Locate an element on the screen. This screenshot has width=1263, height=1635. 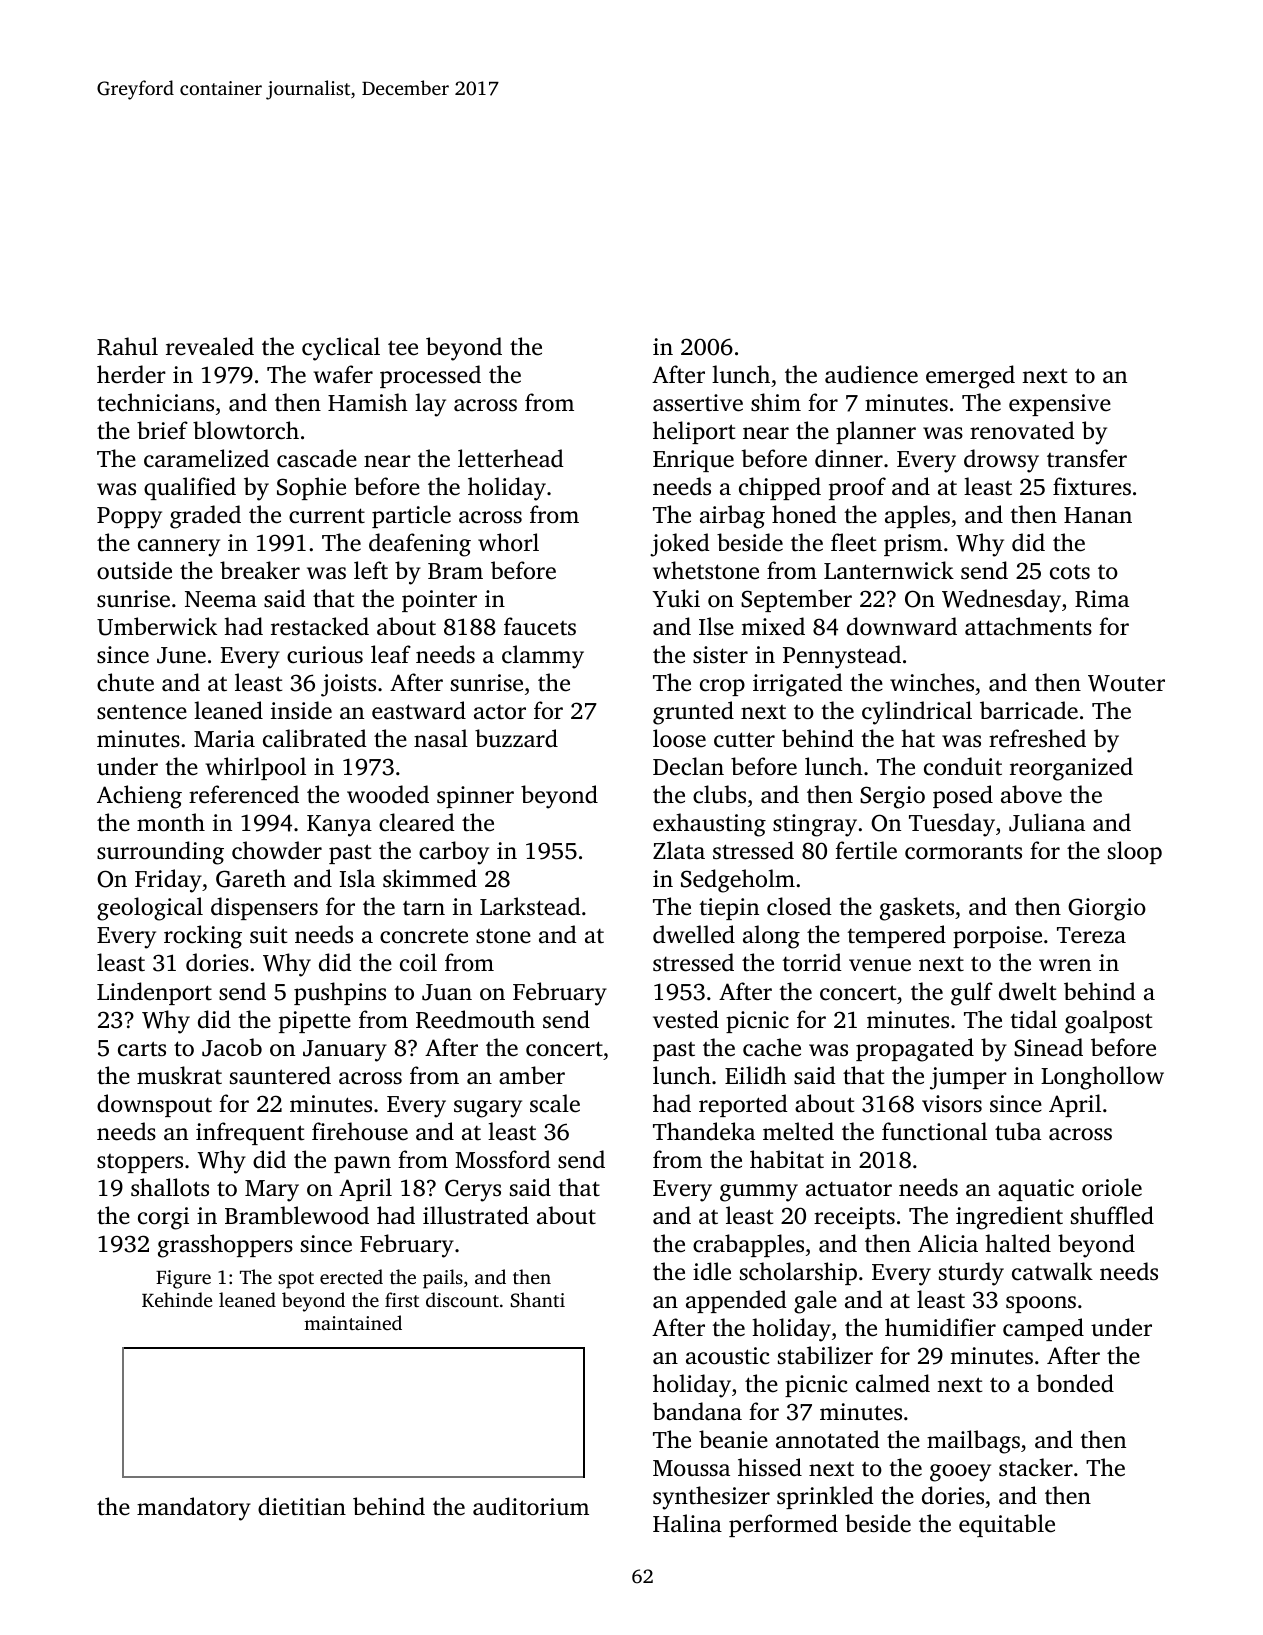
performed is located at coordinates (783, 1525).
